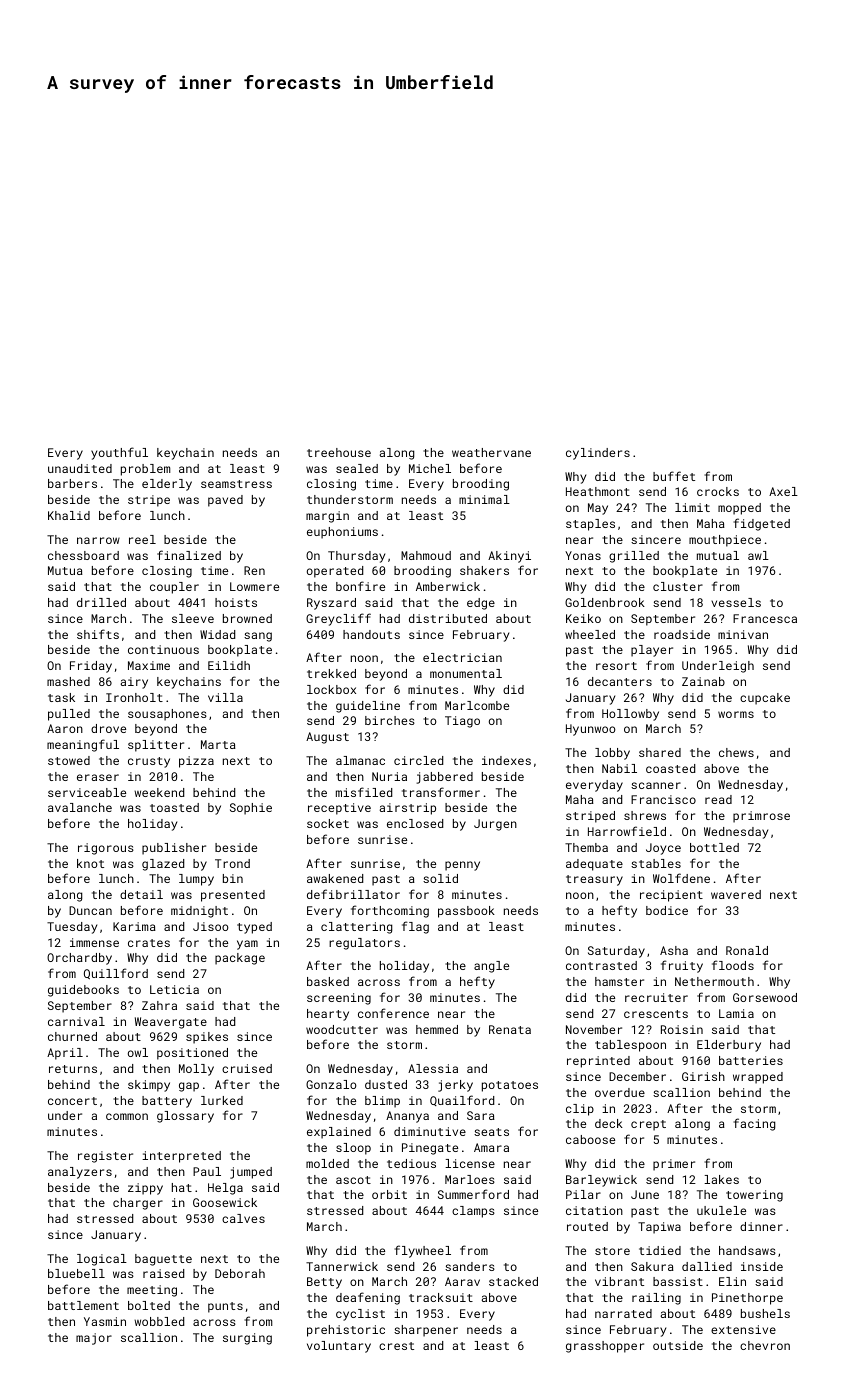  What do you see at coordinates (580, 1110) in the image?
I see `clip` at bounding box center [580, 1110].
